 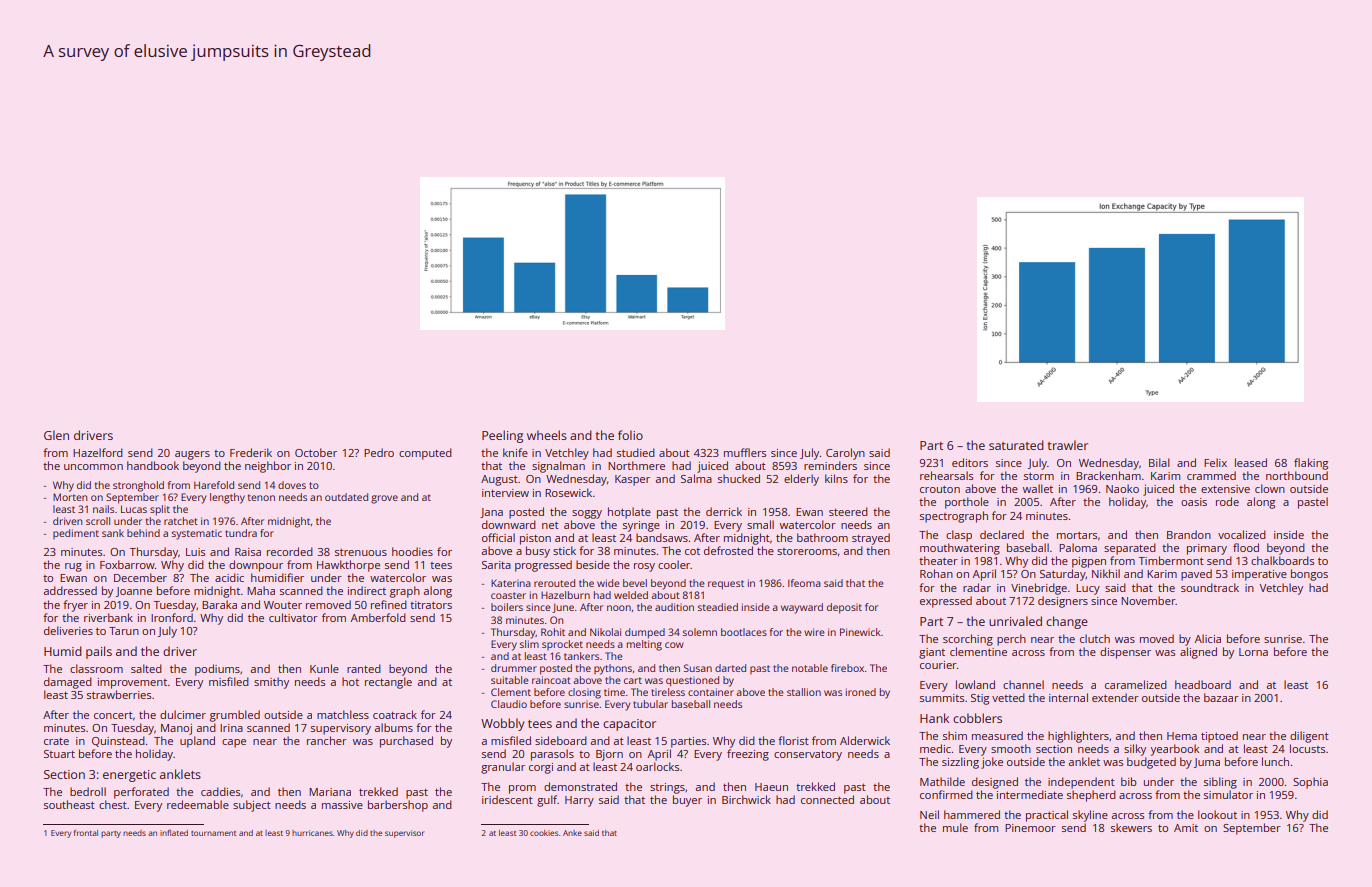 What do you see at coordinates (1309, 575) in the screenshot?
I see `bongos` at bounding box center [1309, 575].
